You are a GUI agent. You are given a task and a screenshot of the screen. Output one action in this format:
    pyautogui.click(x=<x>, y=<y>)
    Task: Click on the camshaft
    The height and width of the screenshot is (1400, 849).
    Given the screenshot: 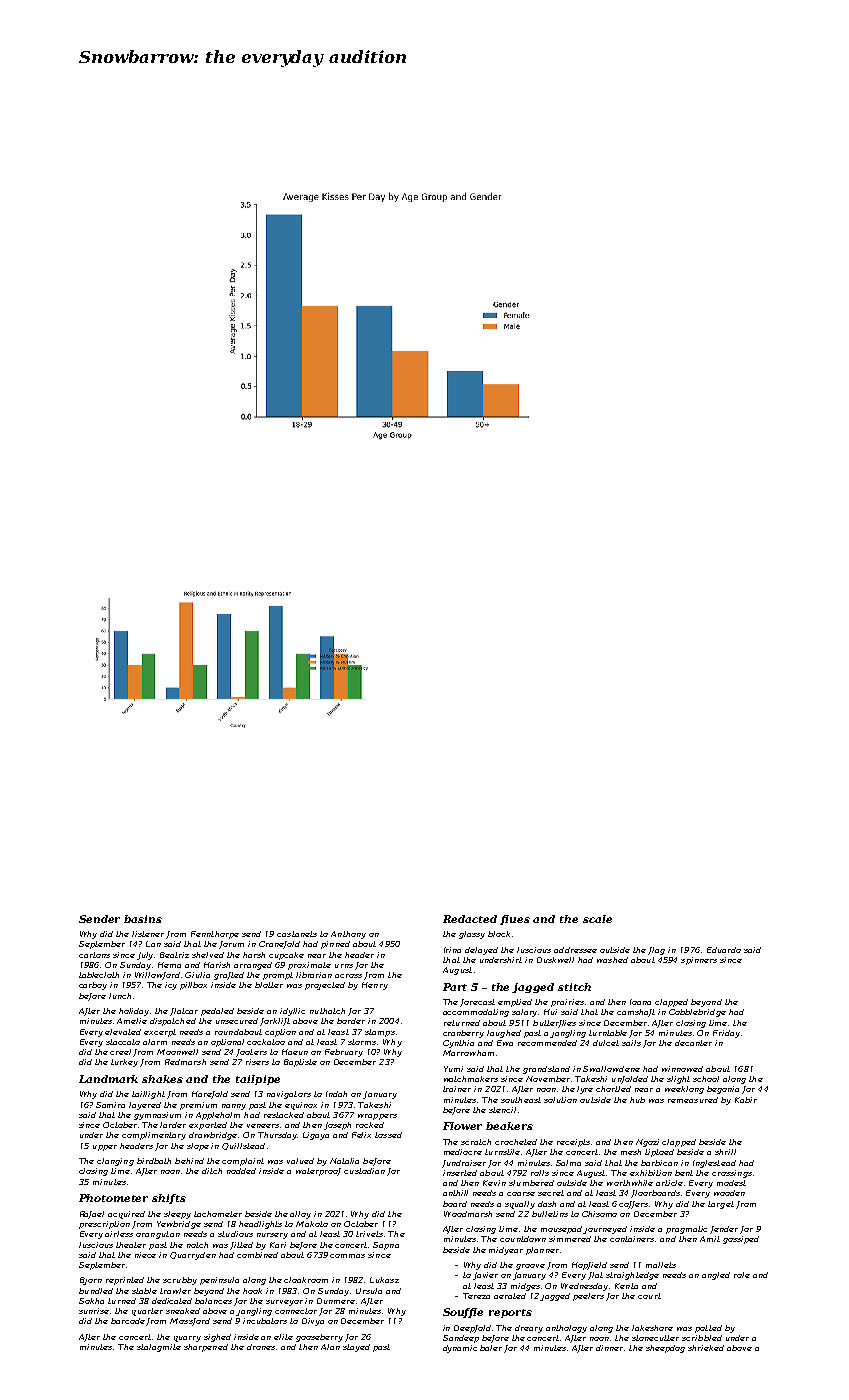 What is the action you would take?
    pyautogui.click(x=636, y=1013)
